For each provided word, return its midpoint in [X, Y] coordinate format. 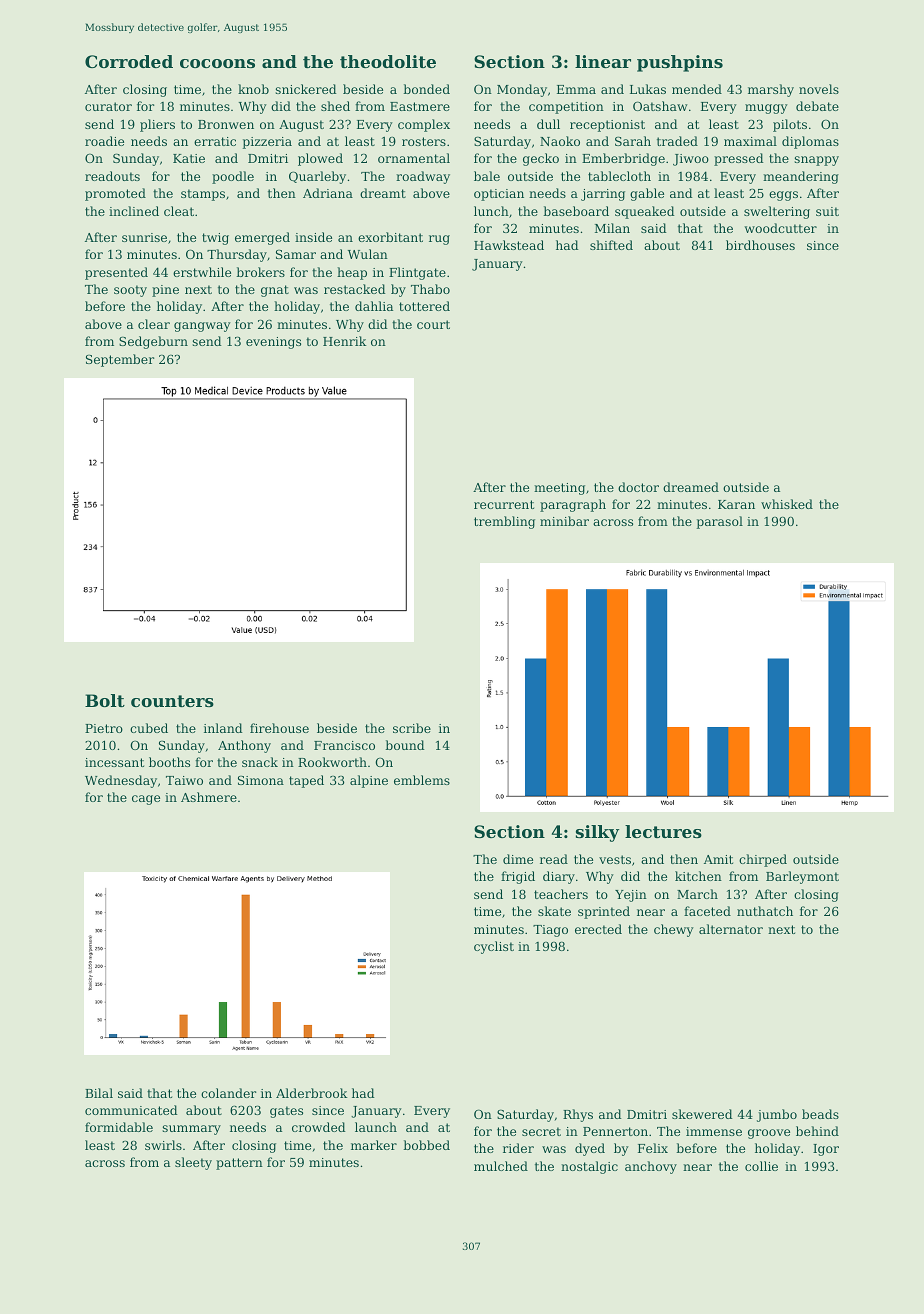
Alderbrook [312, 1093]
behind [817, 1131]
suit [827, 211]
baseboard [576, 211]
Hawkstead [509, 245]
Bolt [105, 700]
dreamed [691, 487]
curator [108, 106]
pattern [239, 1164]
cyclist [494, 947]
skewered [702, 1114]
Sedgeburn [153, 342]
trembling [504, 522]
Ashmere [209, 797]
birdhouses [760, 245]
